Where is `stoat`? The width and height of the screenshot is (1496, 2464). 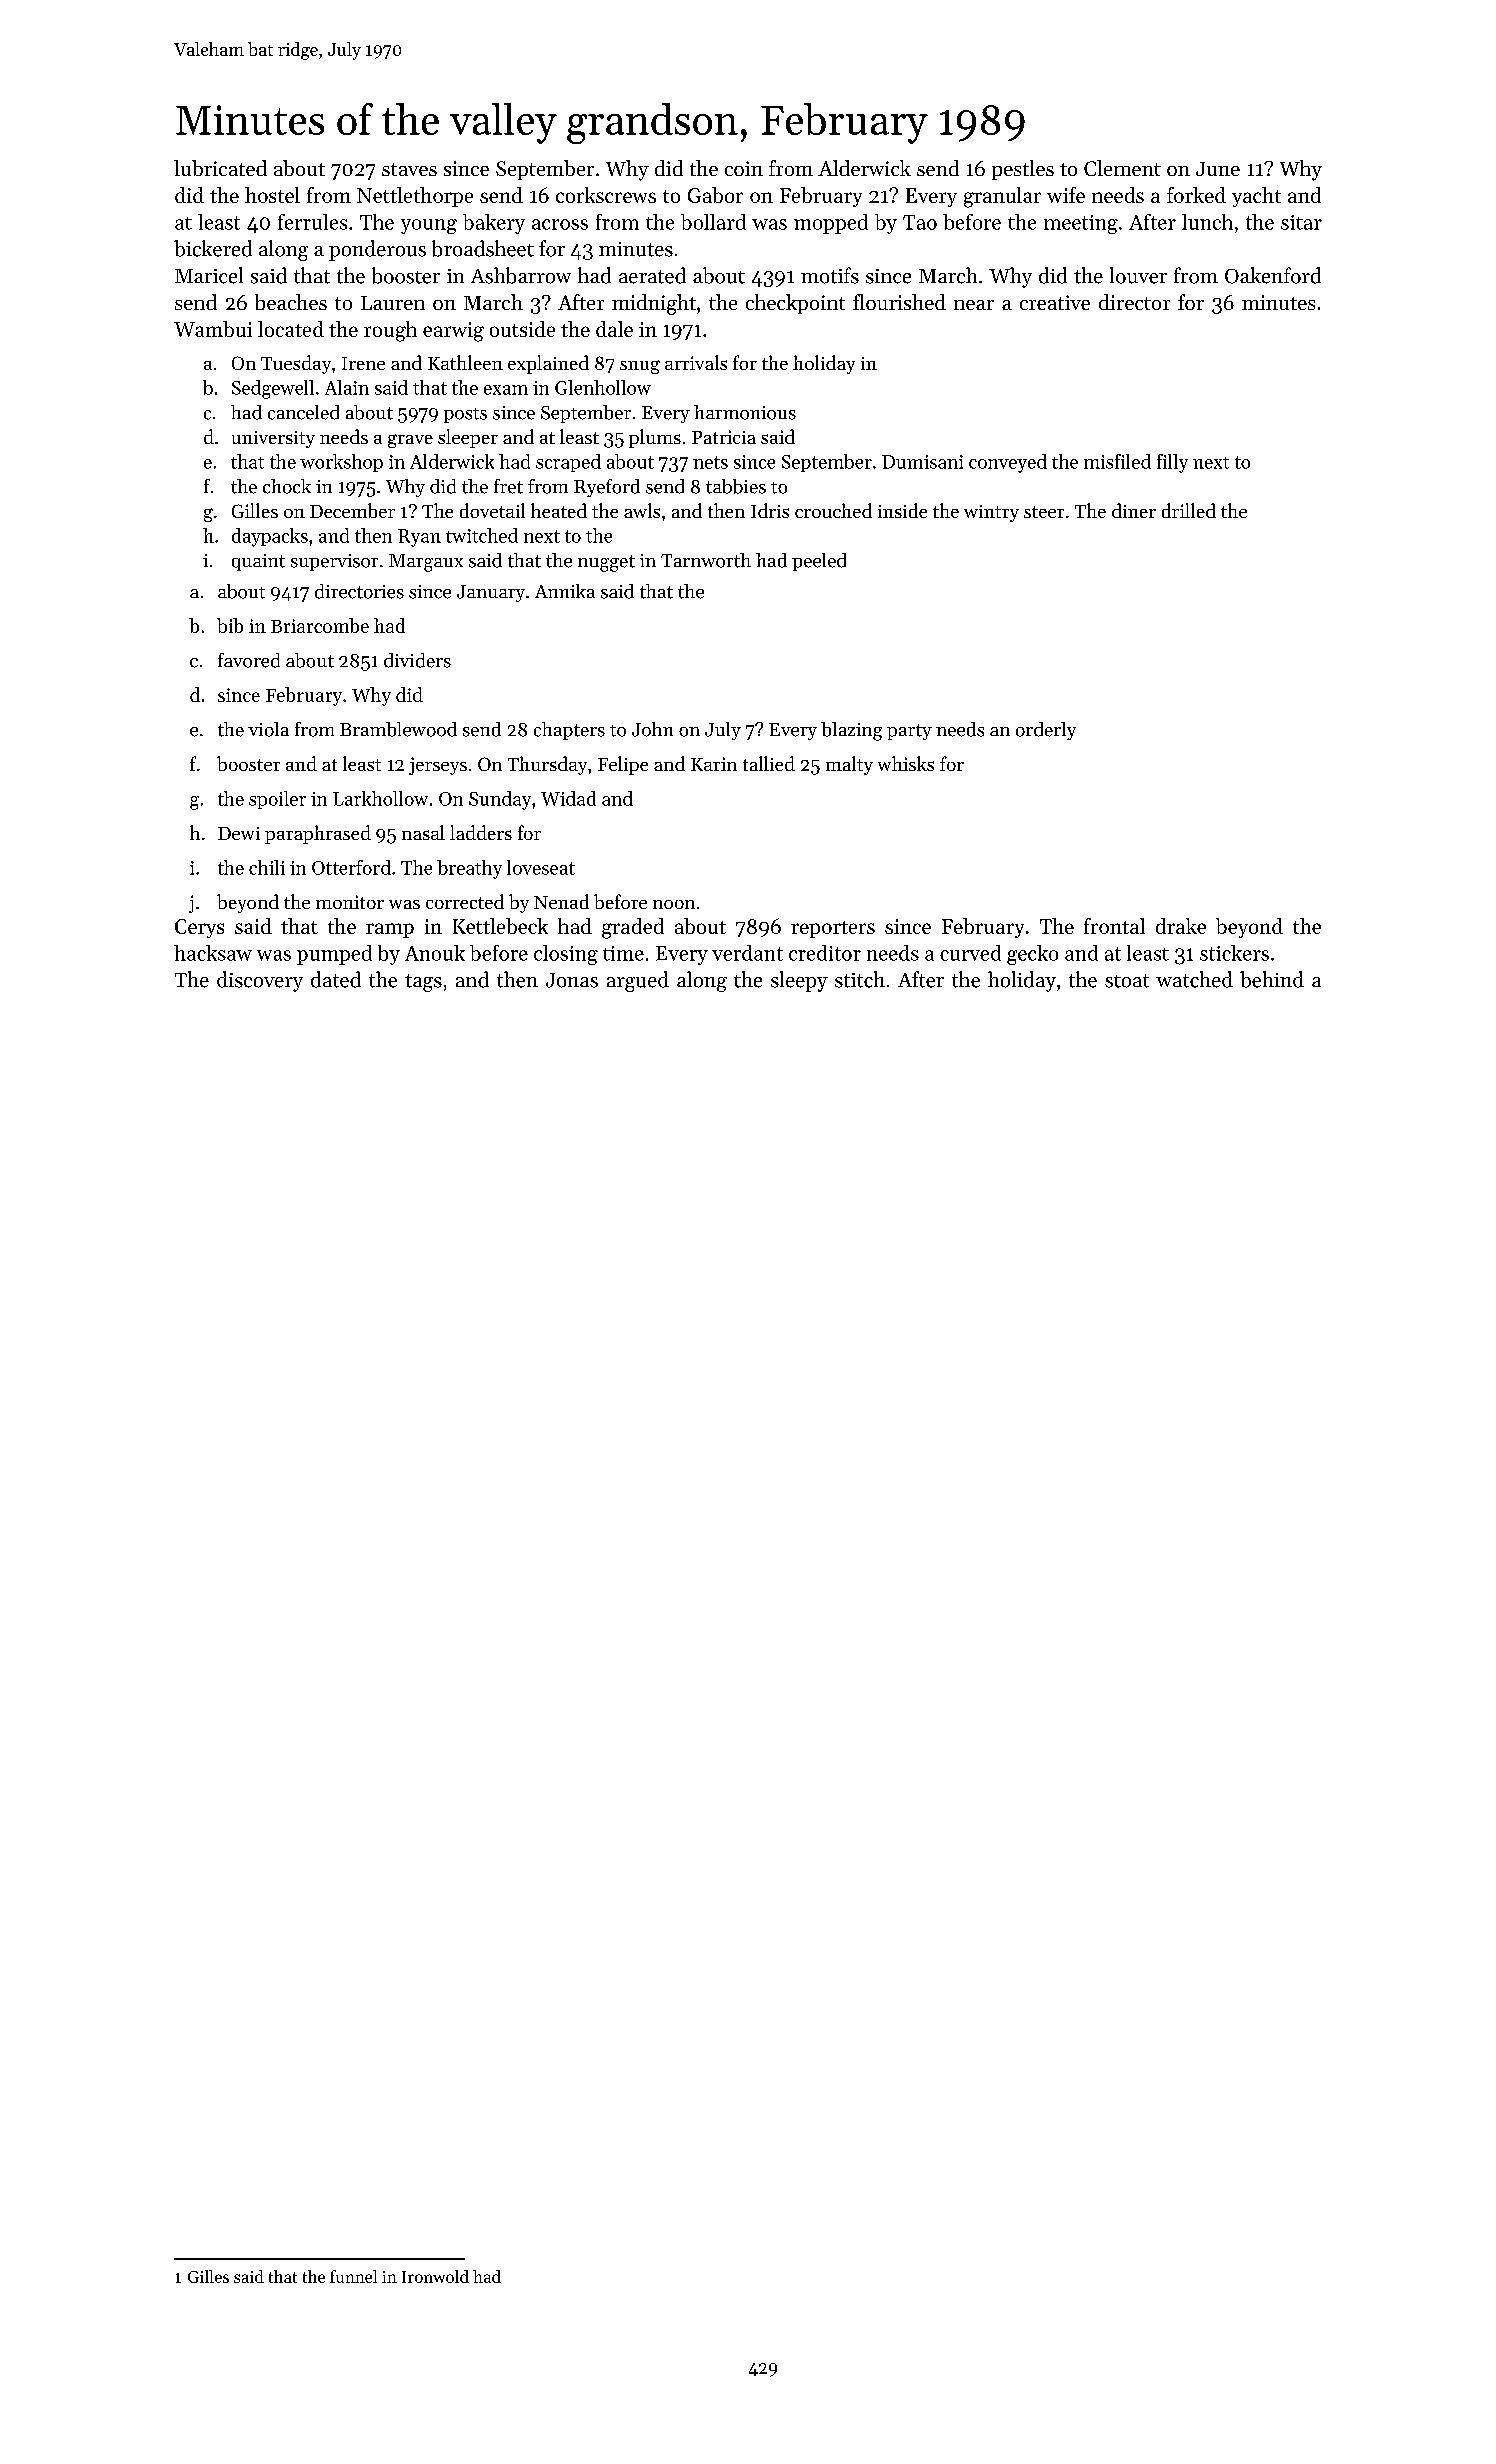
stoat is located at coordinates (1127, 981).
